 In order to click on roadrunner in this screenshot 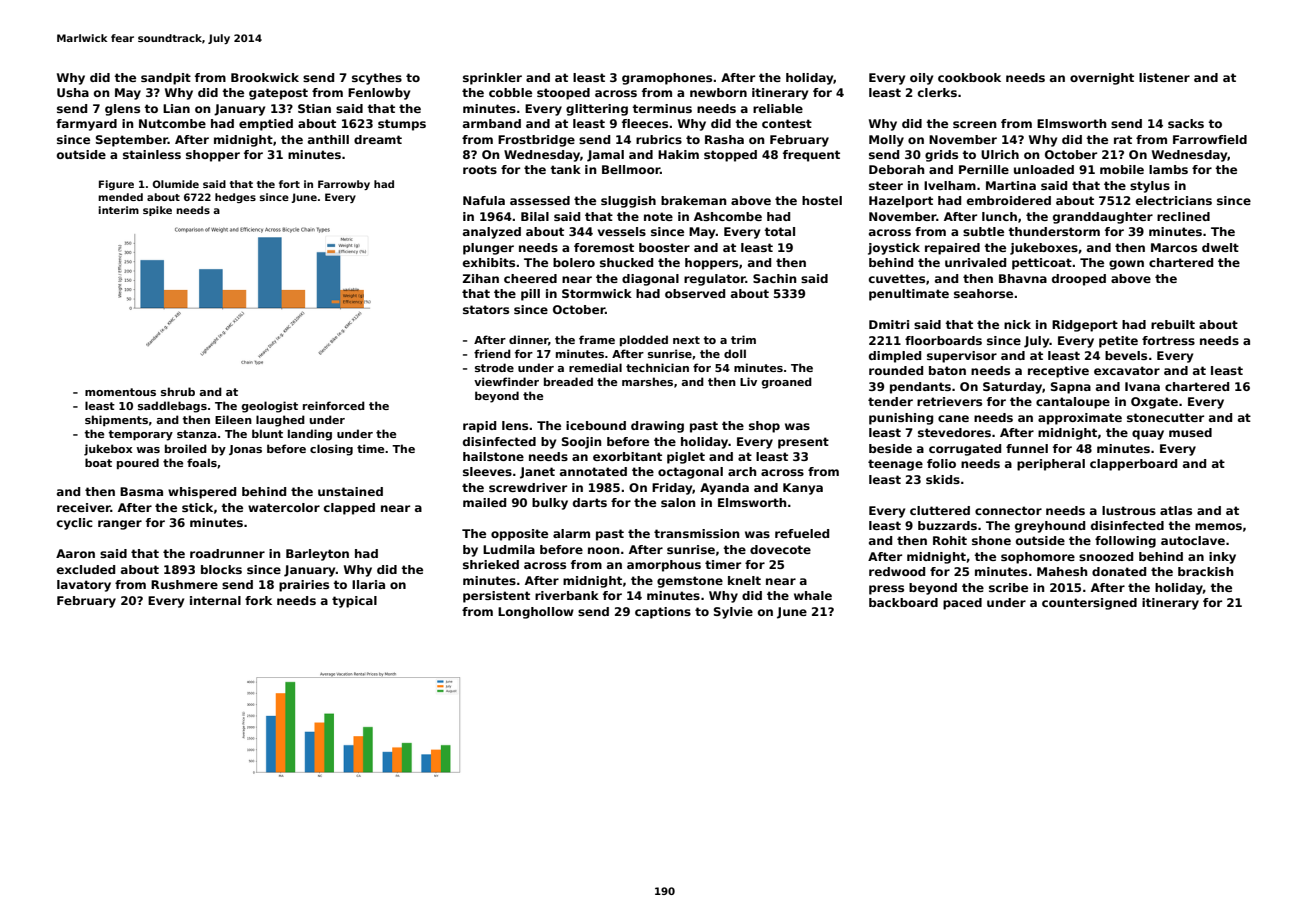, I will do `click(227, 553)`.
